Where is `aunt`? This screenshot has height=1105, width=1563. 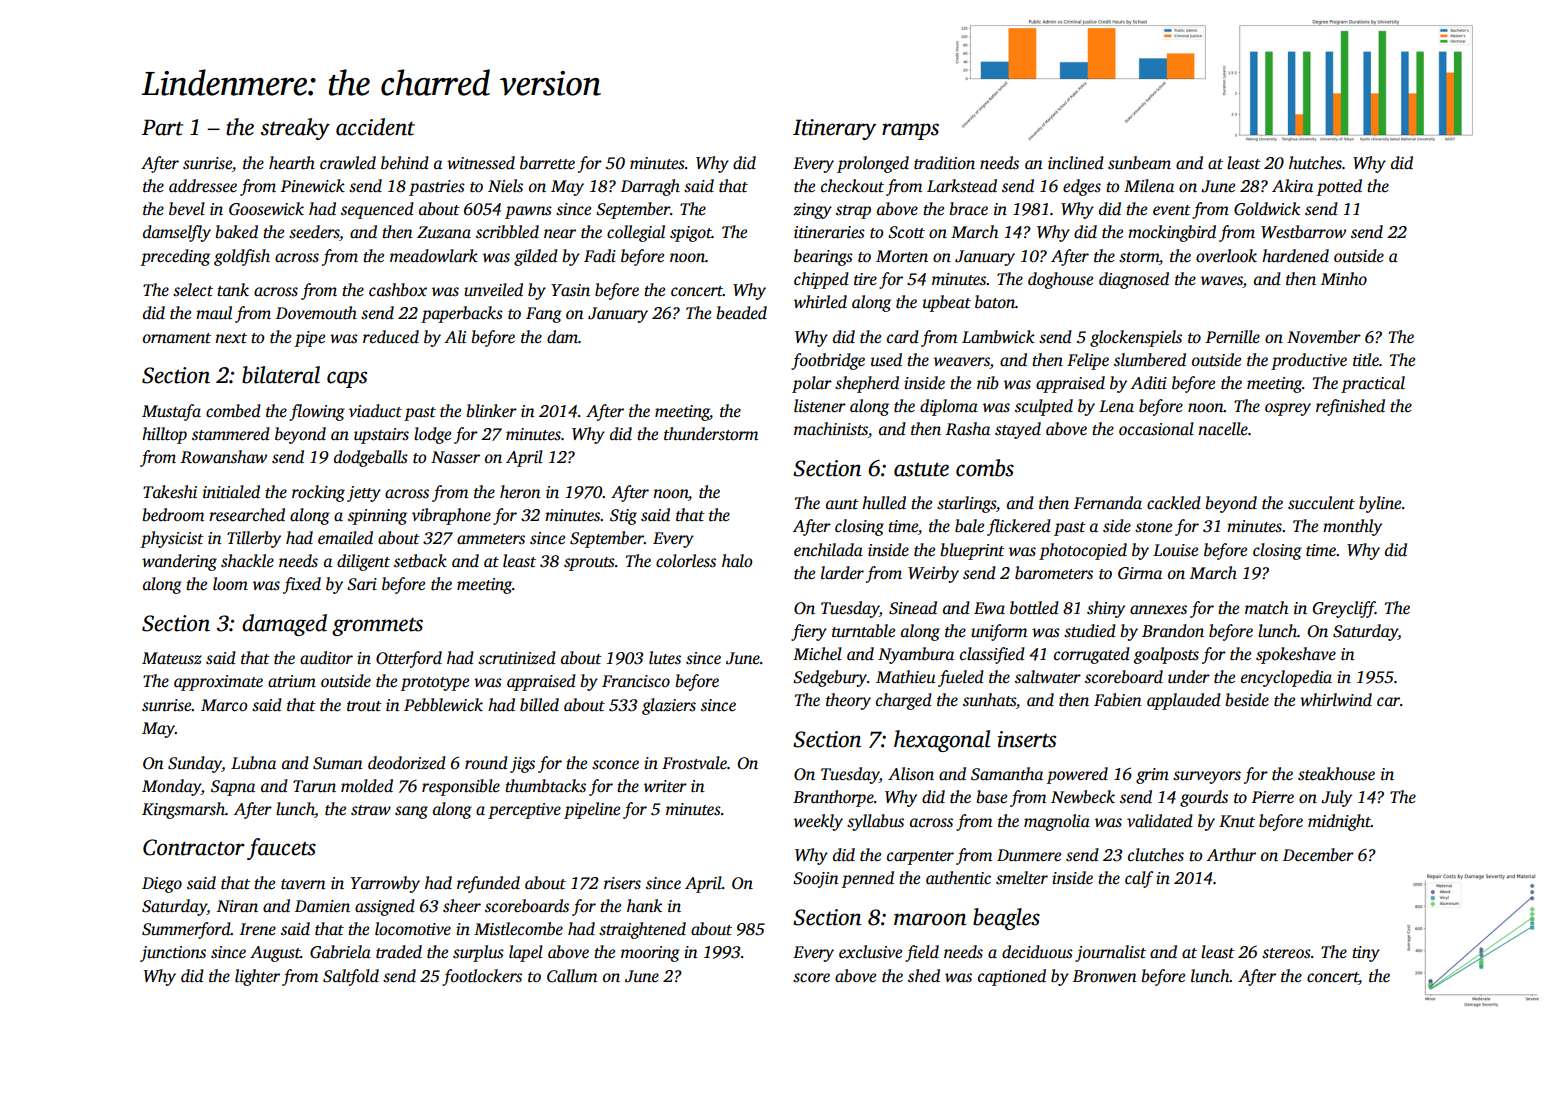 aunt is located at coordinates (842, 504).
